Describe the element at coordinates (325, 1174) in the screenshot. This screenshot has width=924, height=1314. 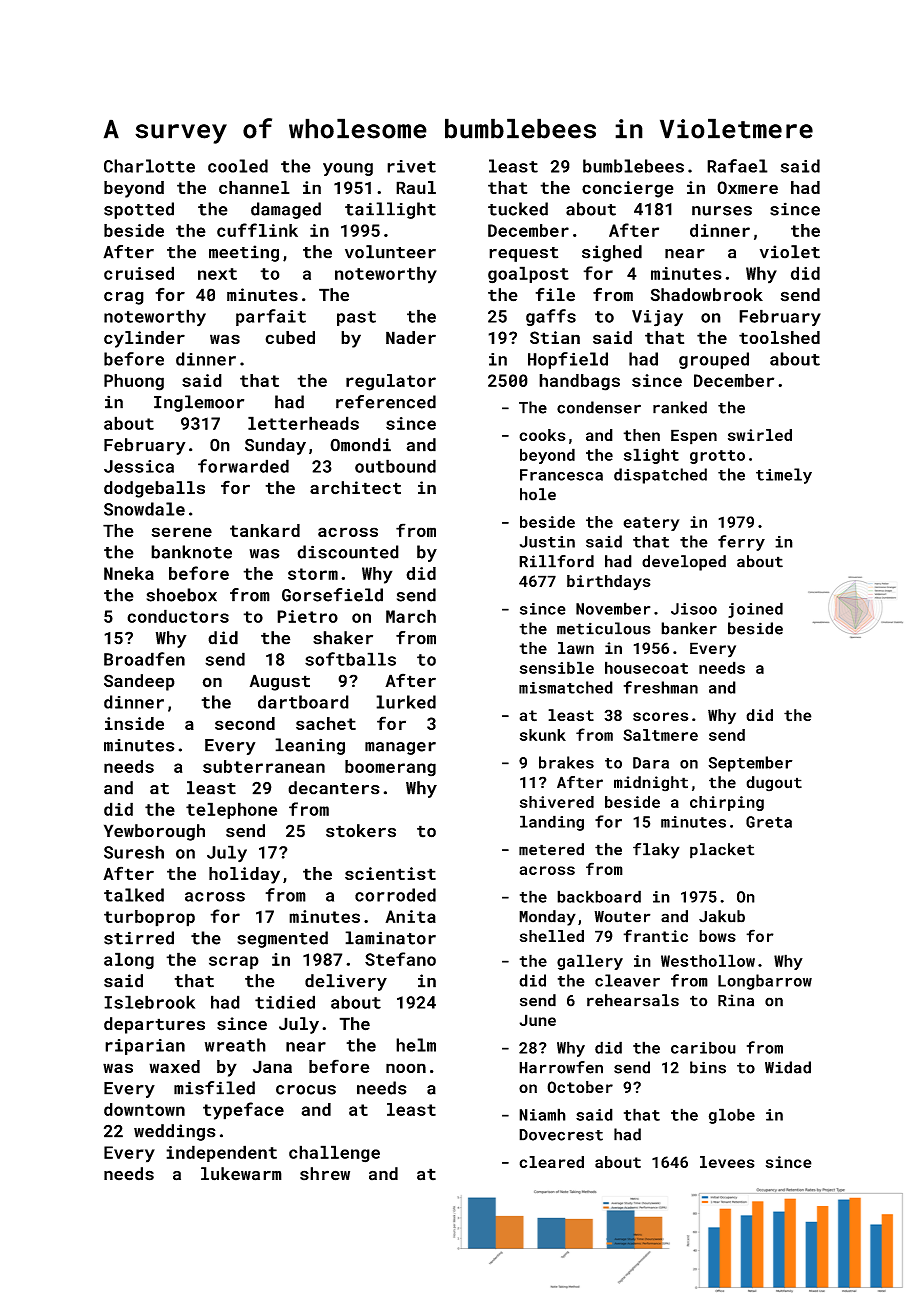
I see `shrew` at that location.
